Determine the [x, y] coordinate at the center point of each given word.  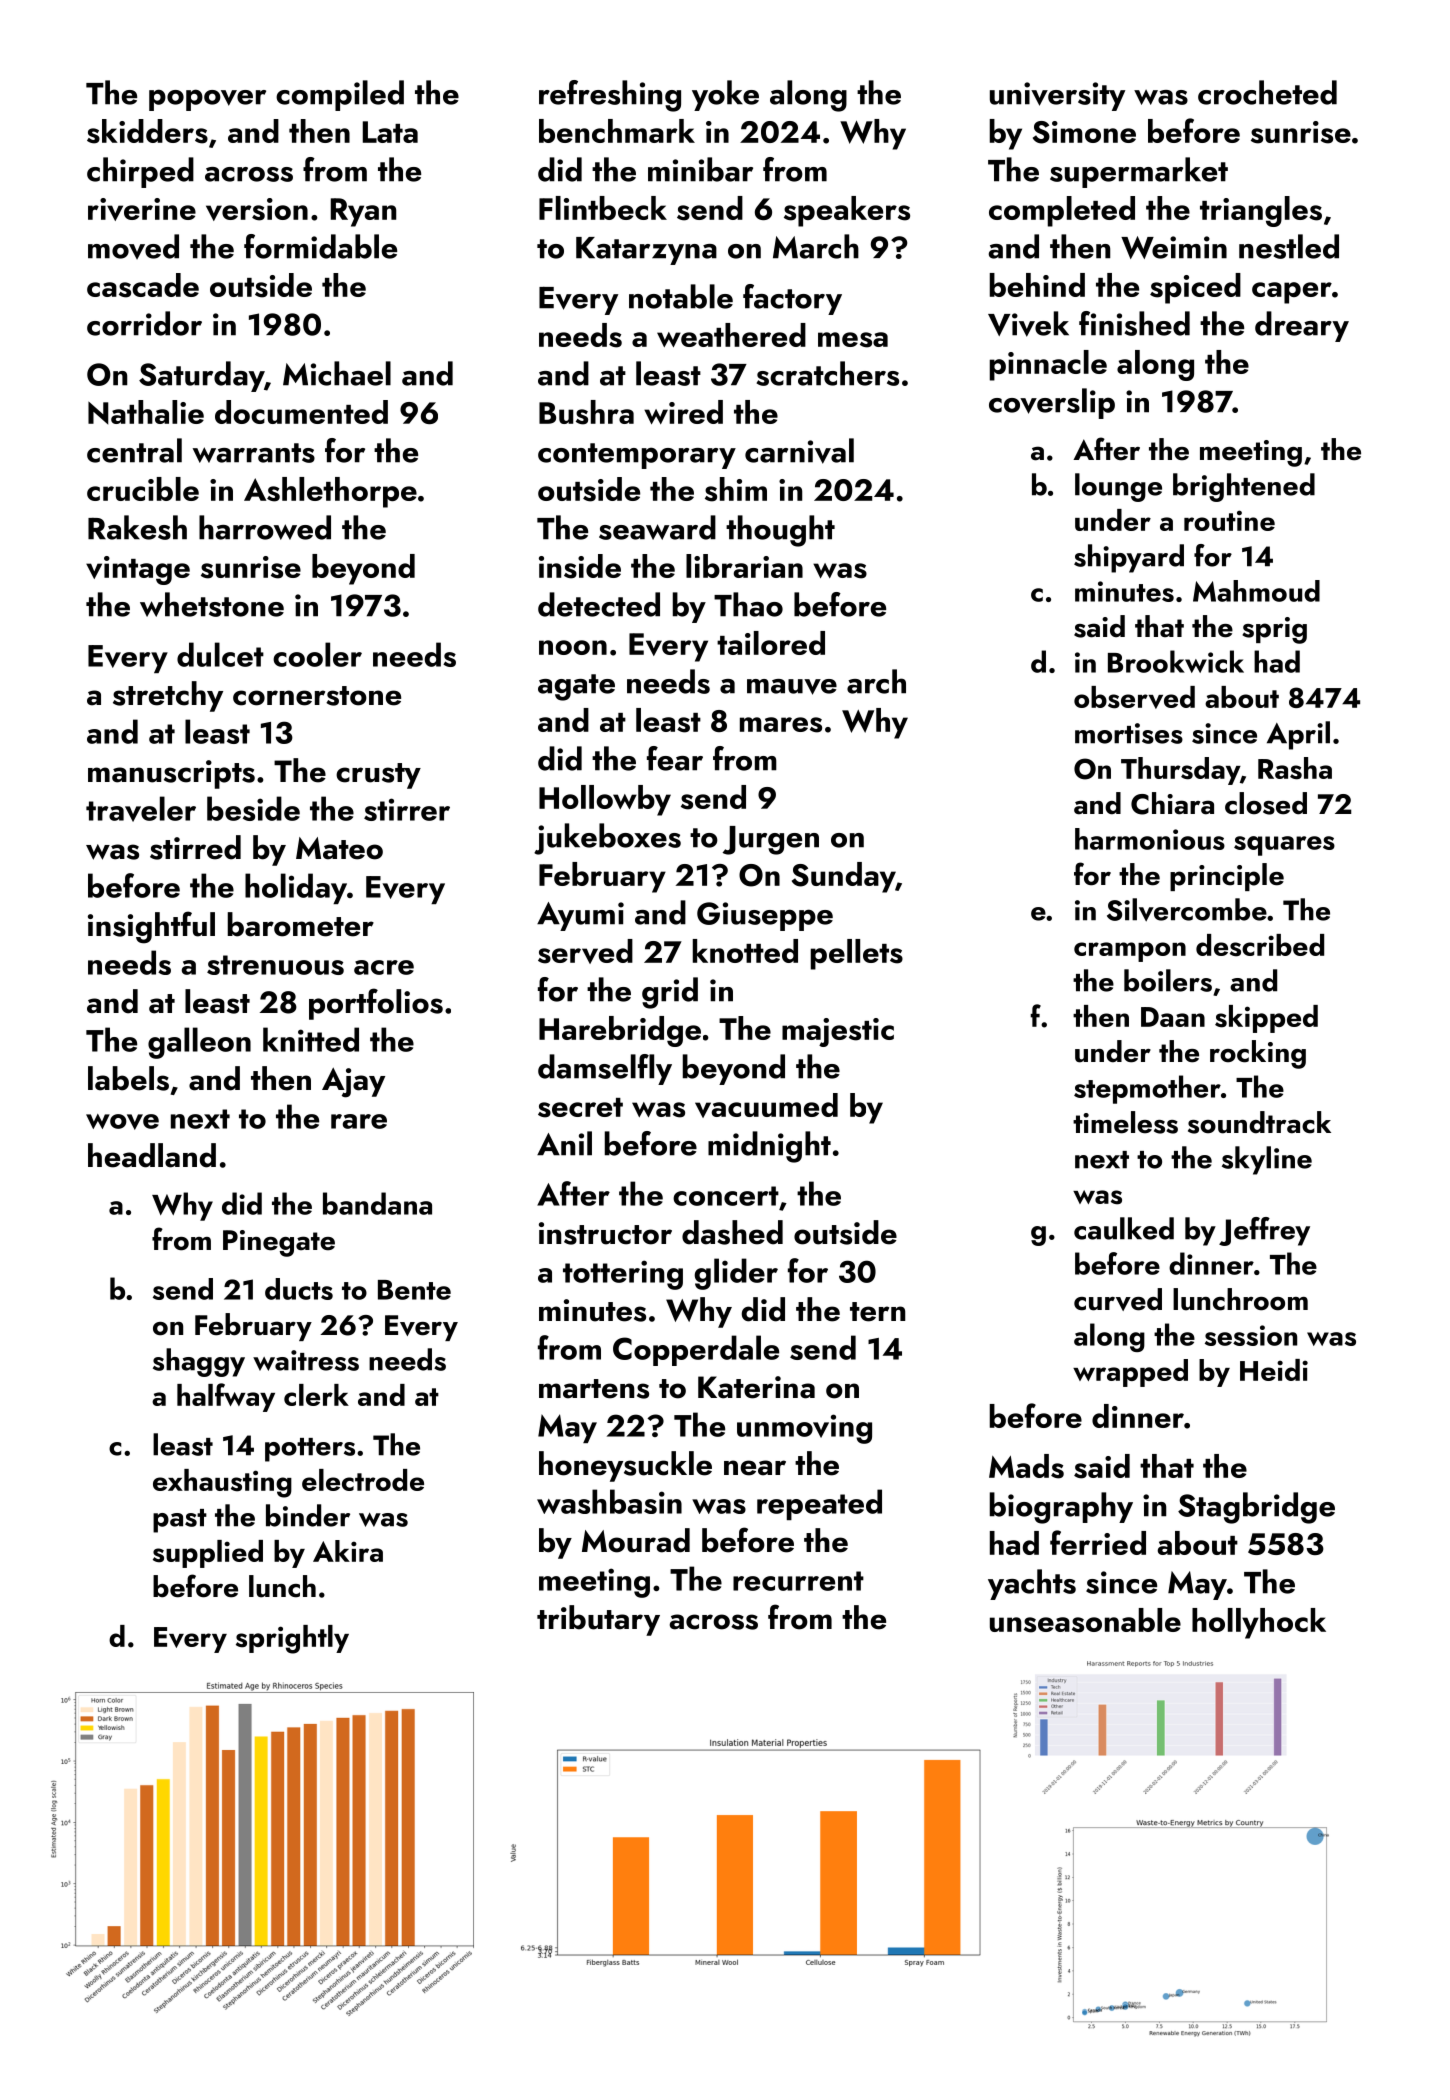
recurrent [798, 1581]
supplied [208, 1554]
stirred [195, 847]
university [1057, 96]
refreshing [610, 96]
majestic [838, 1032]
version [257, 209]
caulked [1124, 1228]
